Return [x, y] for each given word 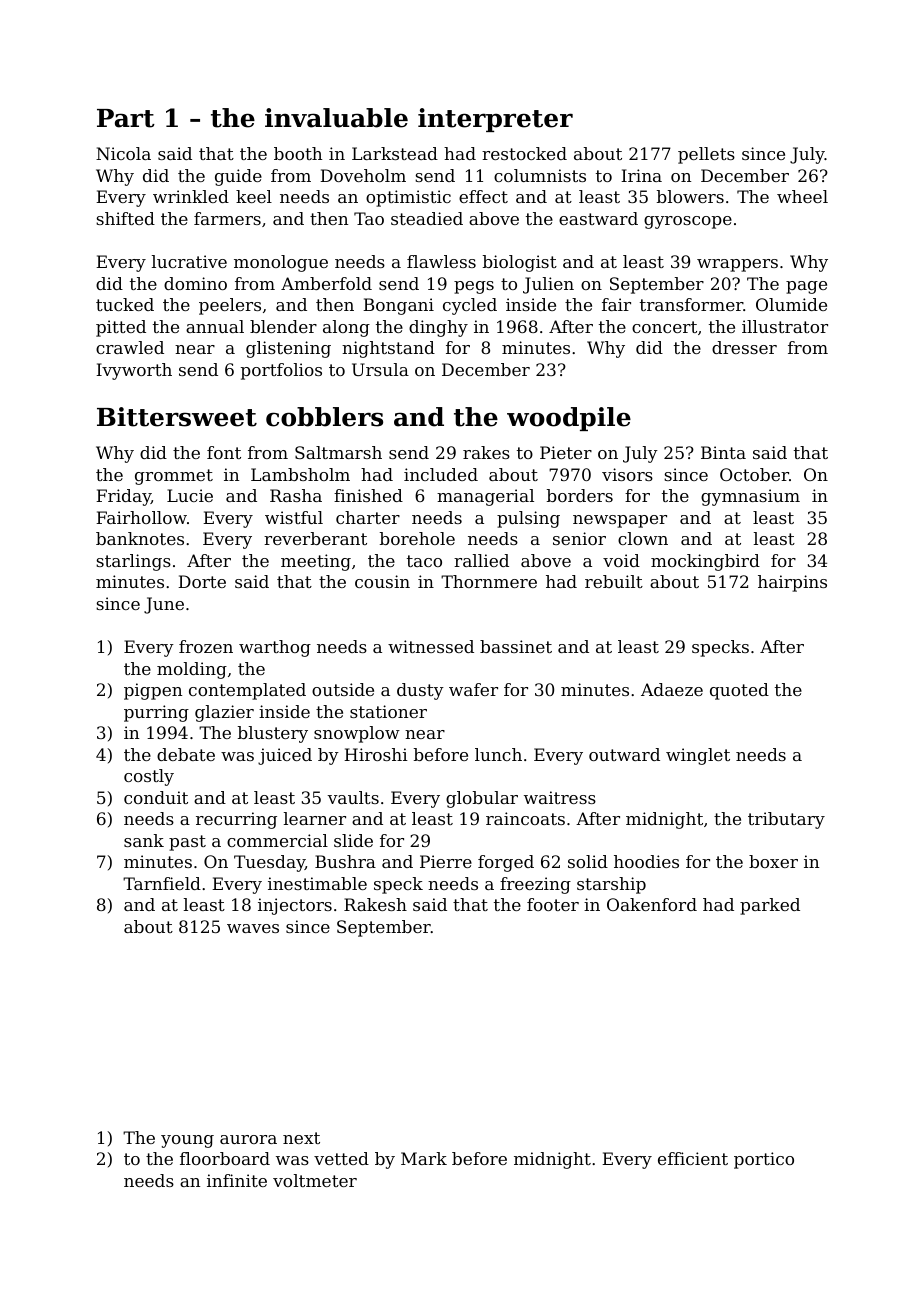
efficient [693, 1158]
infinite [237, 1180]
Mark [424, 1158]
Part [126, 118]
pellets [706, 155]
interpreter [495, 120]
